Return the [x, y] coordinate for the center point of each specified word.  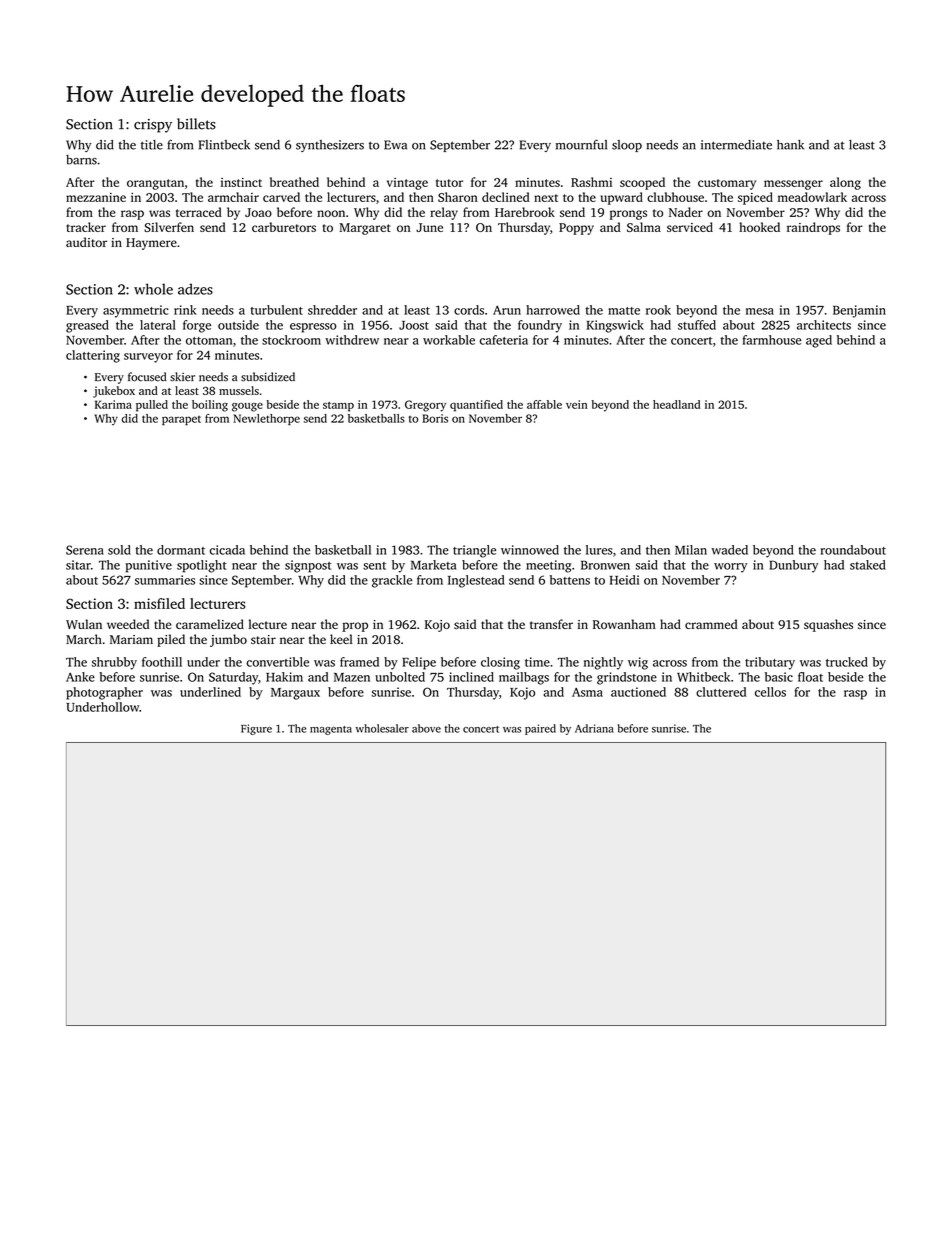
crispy [153, 126]
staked [868, 565]
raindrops [813, 228]
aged [819, 341]
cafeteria [504, 340]
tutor [449, 183]
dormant [181, 550]
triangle [474, 551]
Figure [256, 729]
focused [147, 377]
